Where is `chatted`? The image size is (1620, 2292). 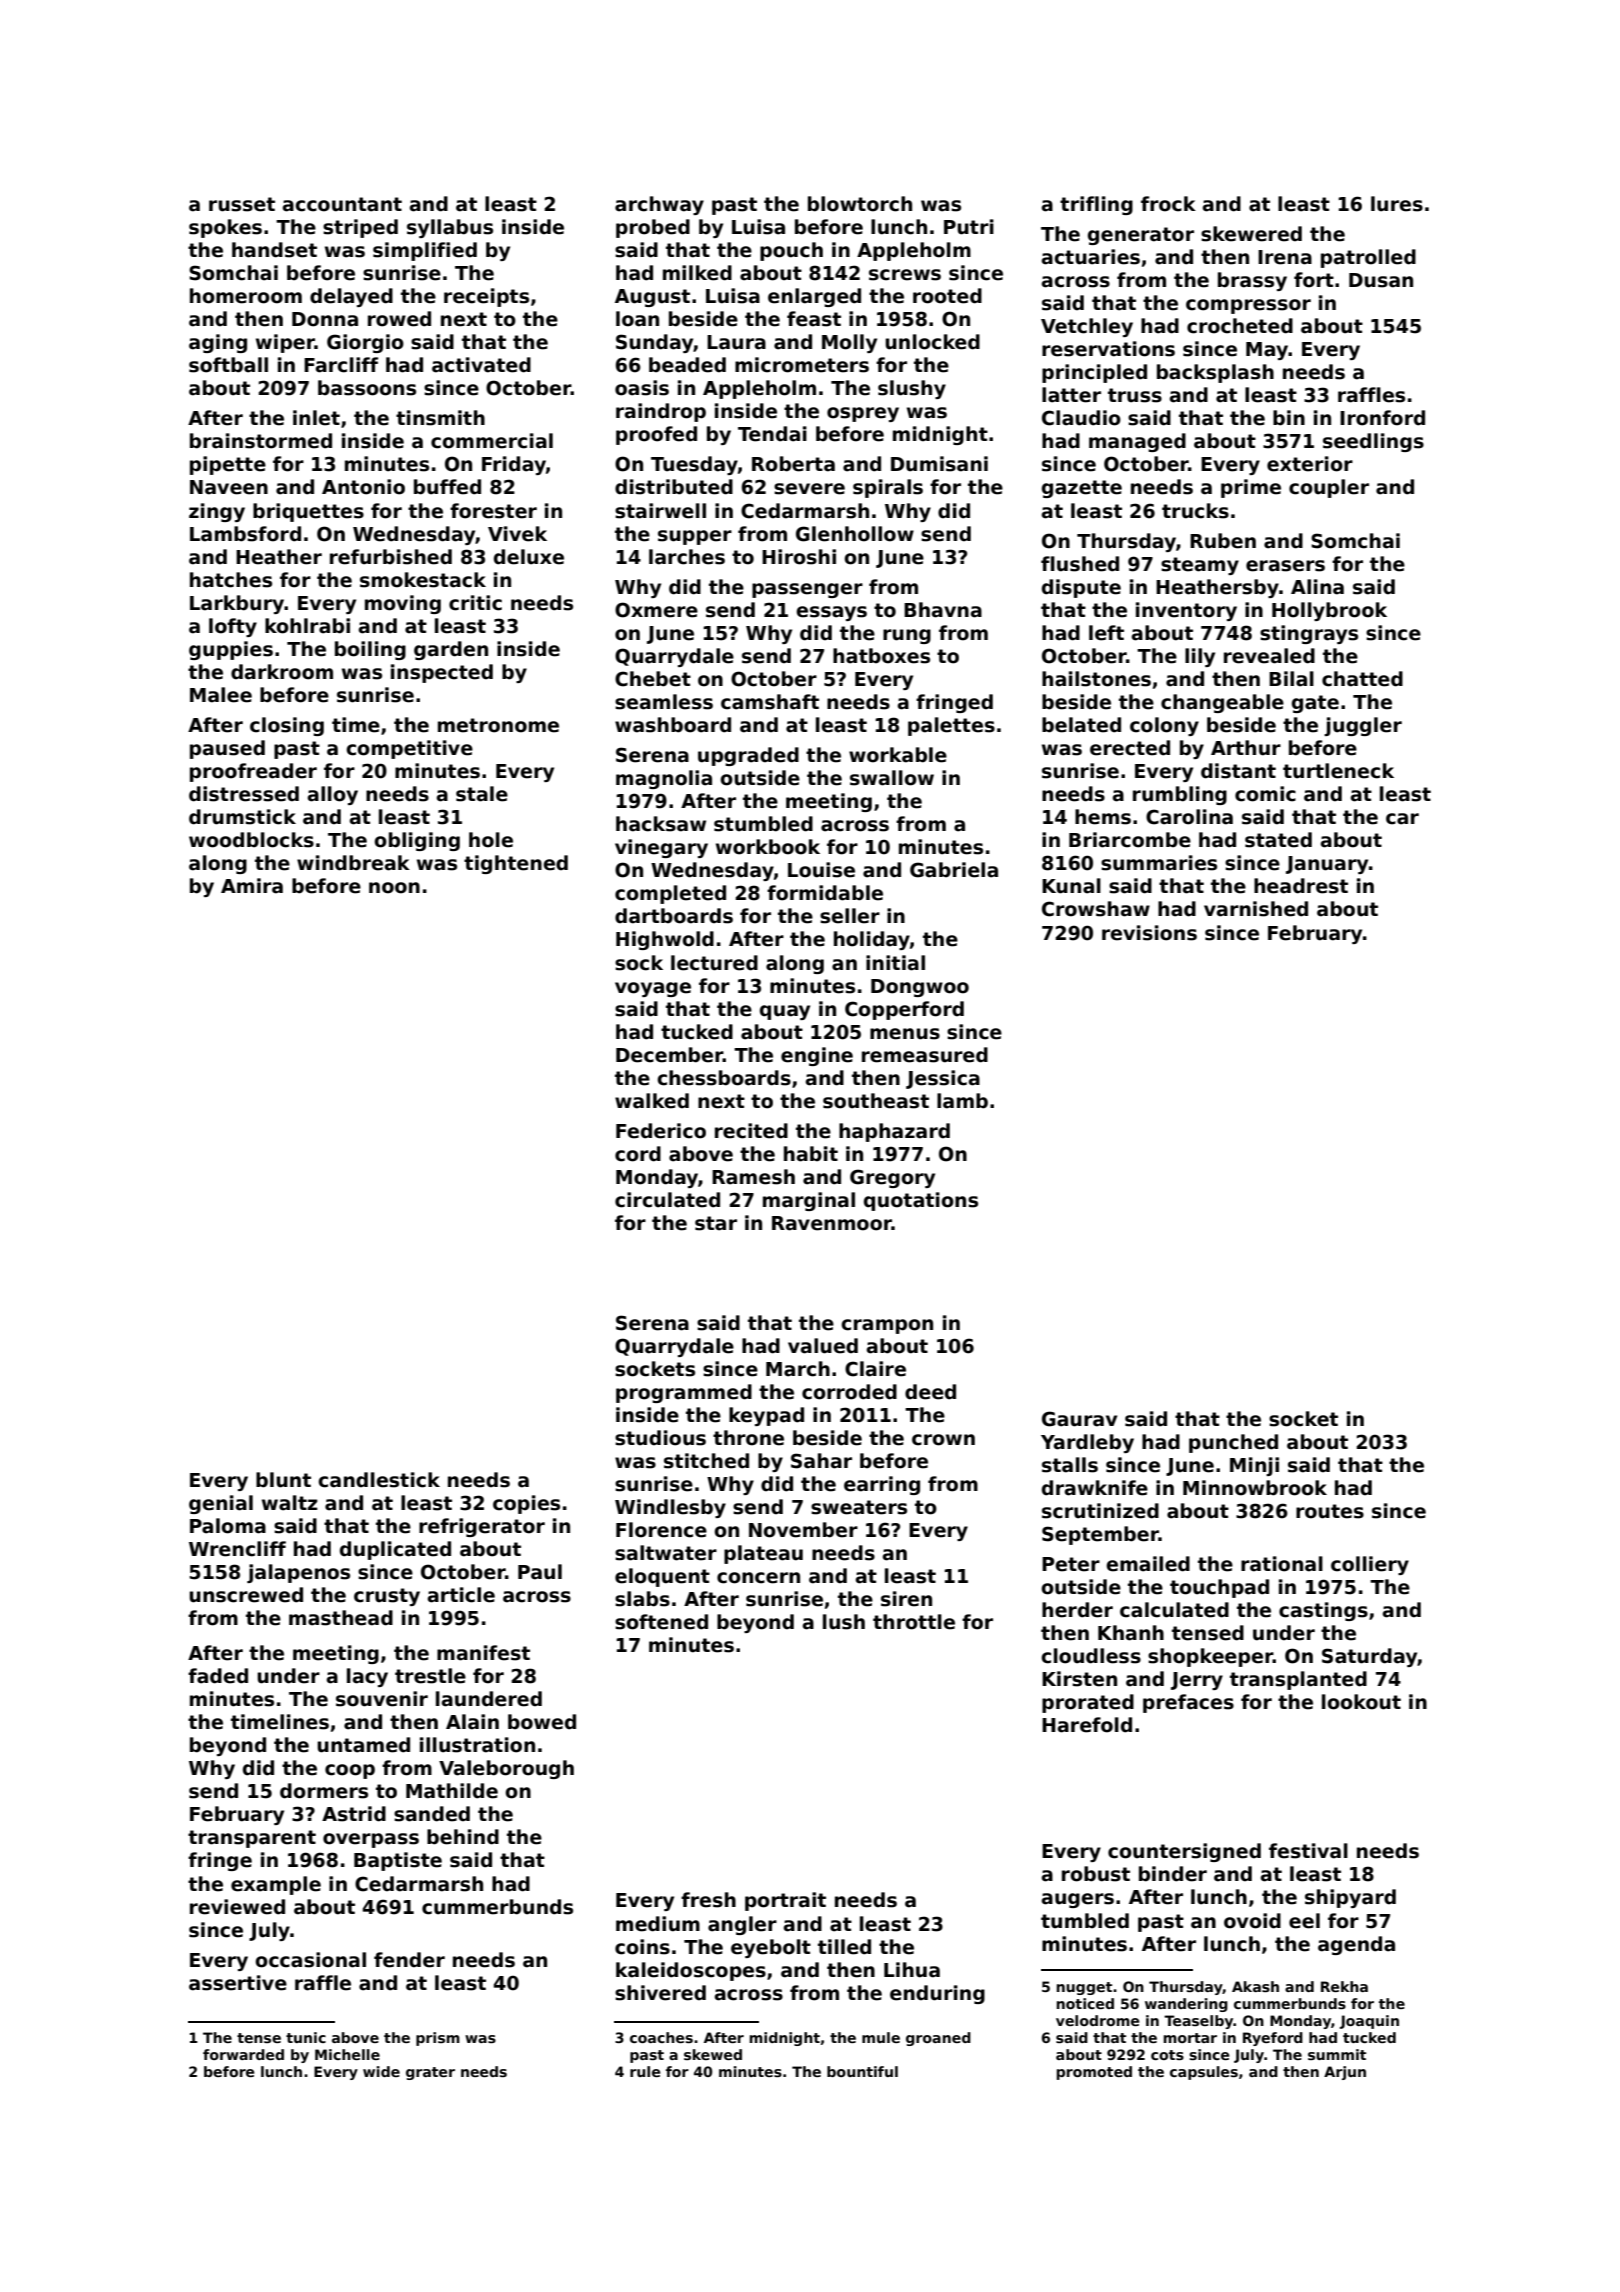 chatted is located at coordinates (1362, 679).
